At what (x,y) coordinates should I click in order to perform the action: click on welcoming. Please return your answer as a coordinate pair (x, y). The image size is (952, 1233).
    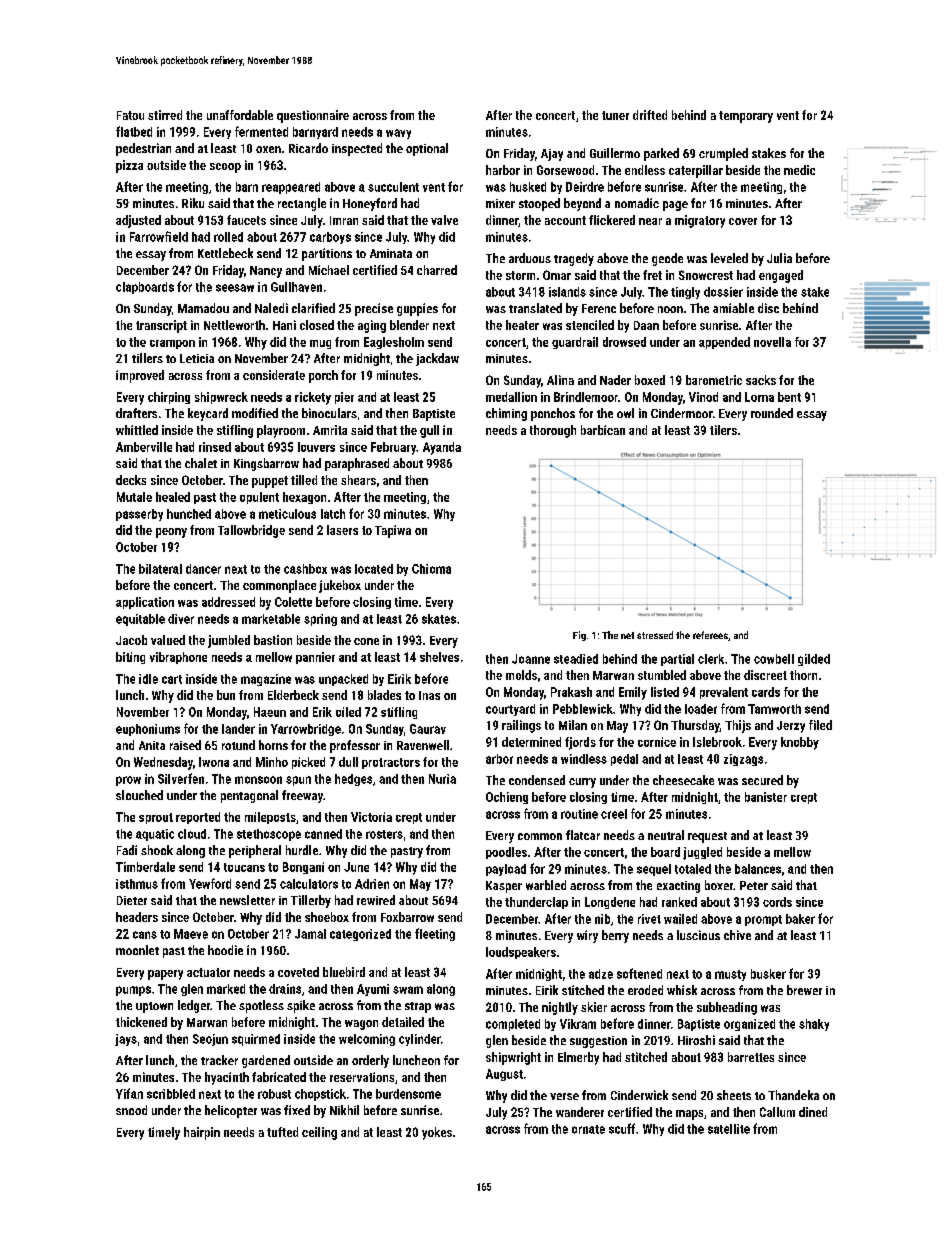
    Looking at the image, I should click on (367, 1040).
